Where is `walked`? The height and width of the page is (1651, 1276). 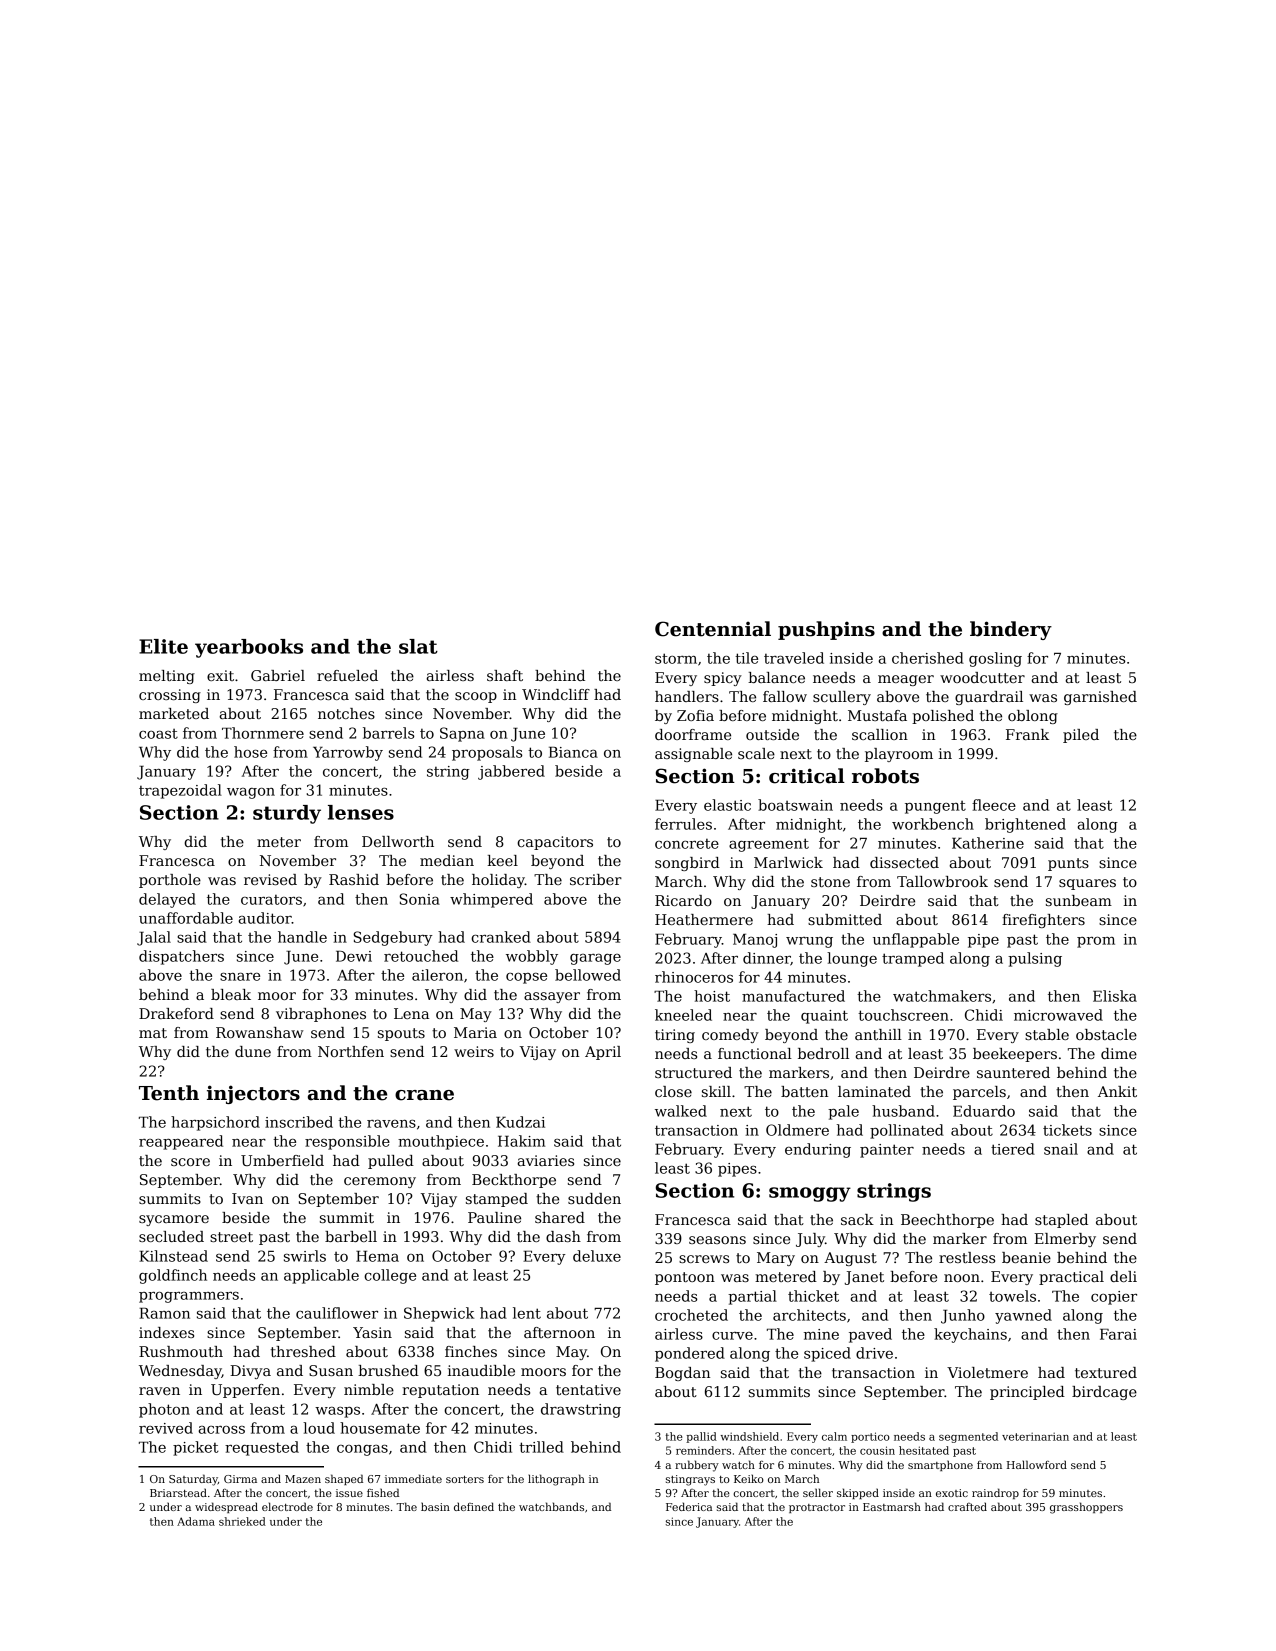 walked is located at coordinates (681, 1111).
